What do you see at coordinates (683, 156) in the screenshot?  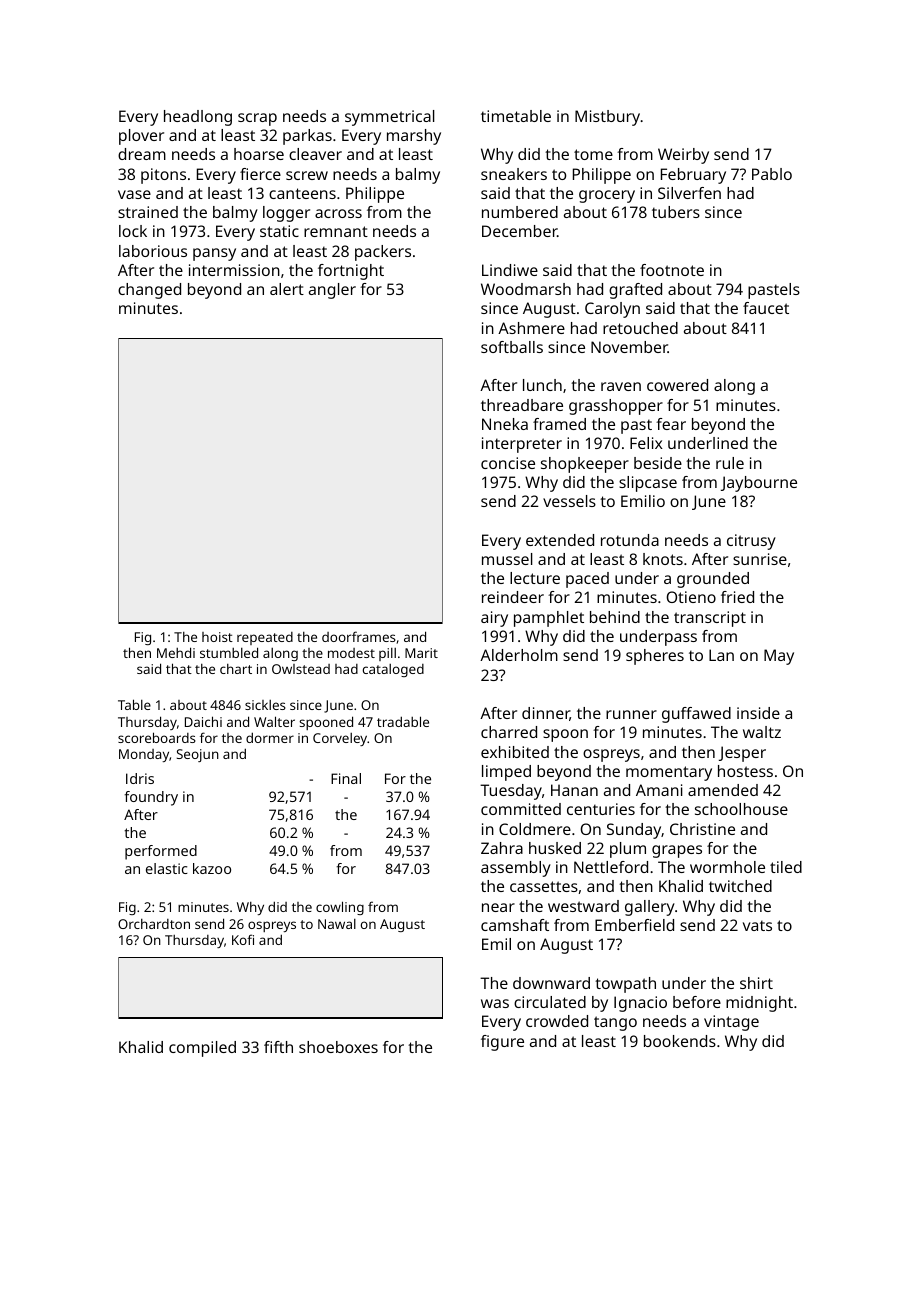 I see `Weirby` at bounding box center [683, 156].
